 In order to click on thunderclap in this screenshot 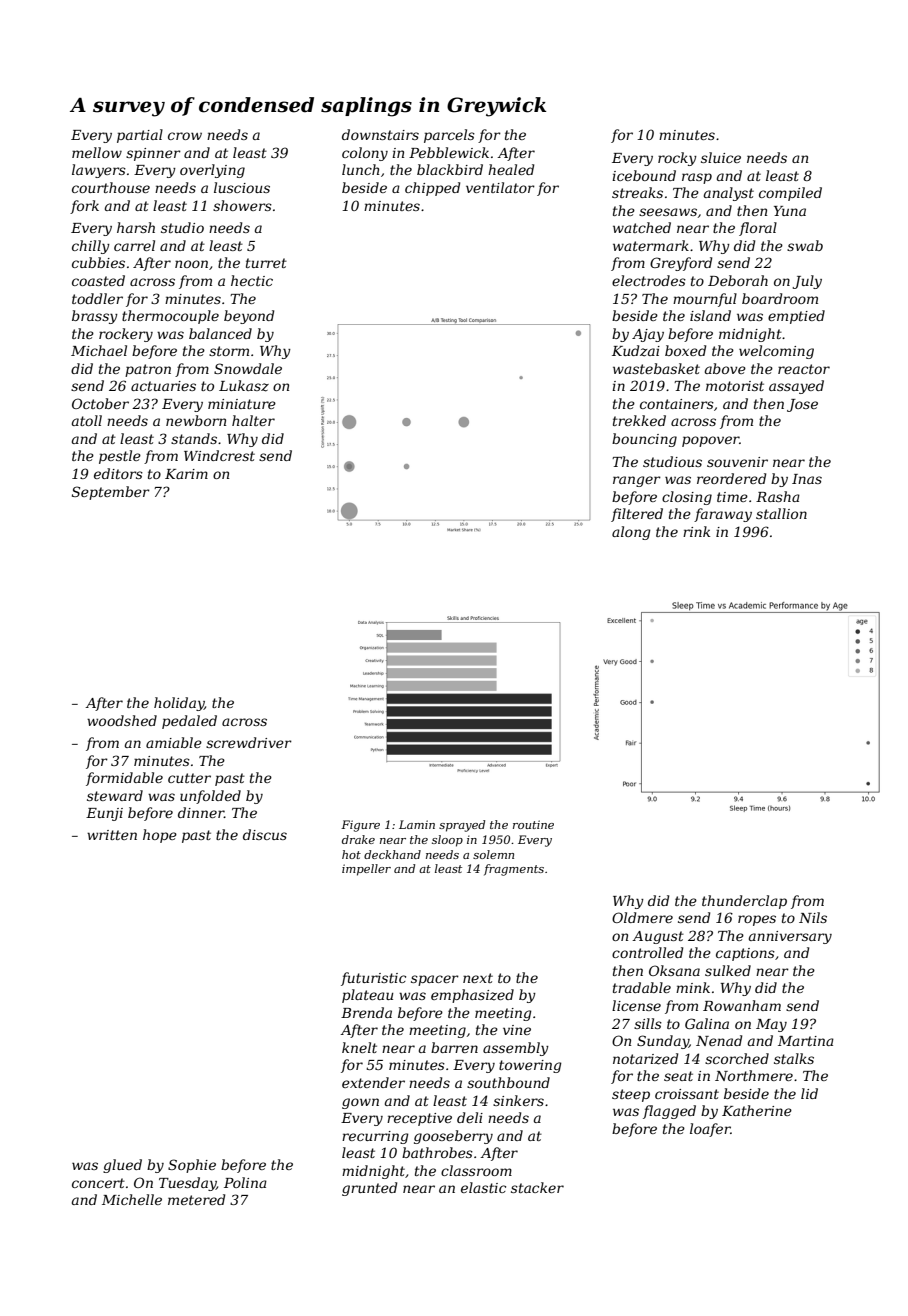, I will do `click(744, 902)`.
